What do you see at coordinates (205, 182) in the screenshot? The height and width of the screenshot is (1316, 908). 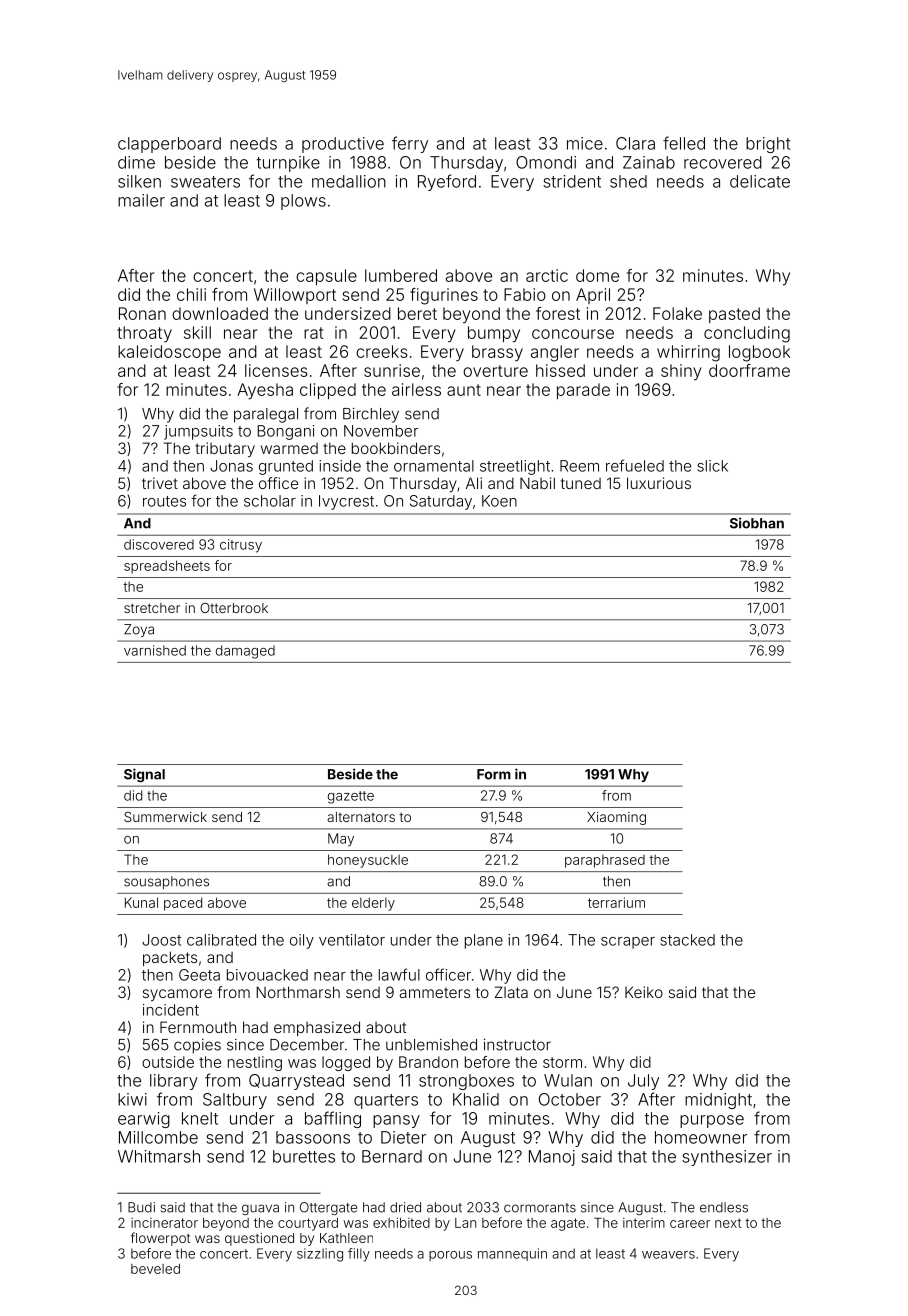 I see `sweaters` at bounding box center [205, 182].
